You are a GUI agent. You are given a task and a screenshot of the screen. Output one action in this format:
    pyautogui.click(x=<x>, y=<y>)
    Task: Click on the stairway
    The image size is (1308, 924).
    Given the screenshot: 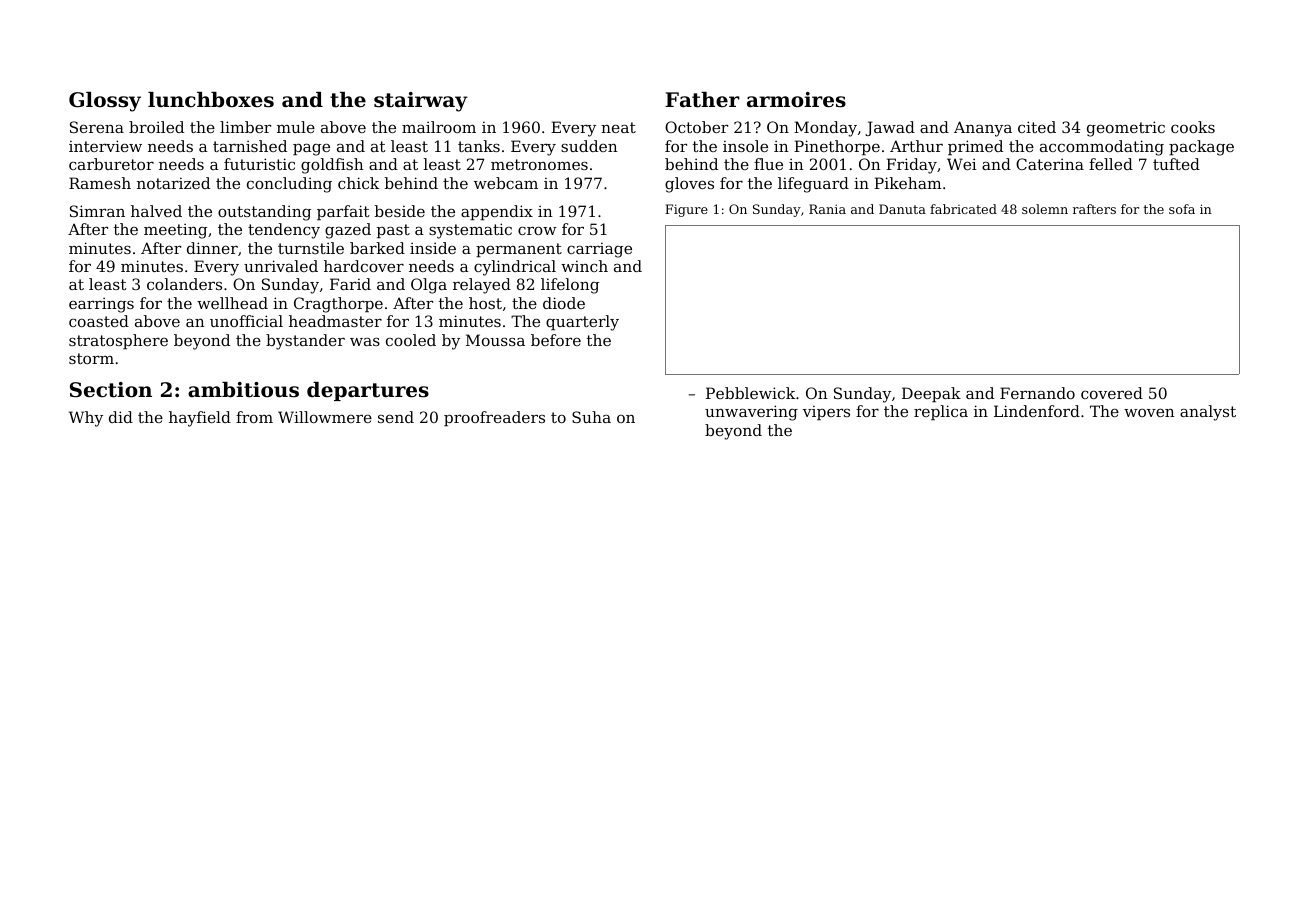 What is the action you would take?
    pyautogui.click(x=421, y=102)
